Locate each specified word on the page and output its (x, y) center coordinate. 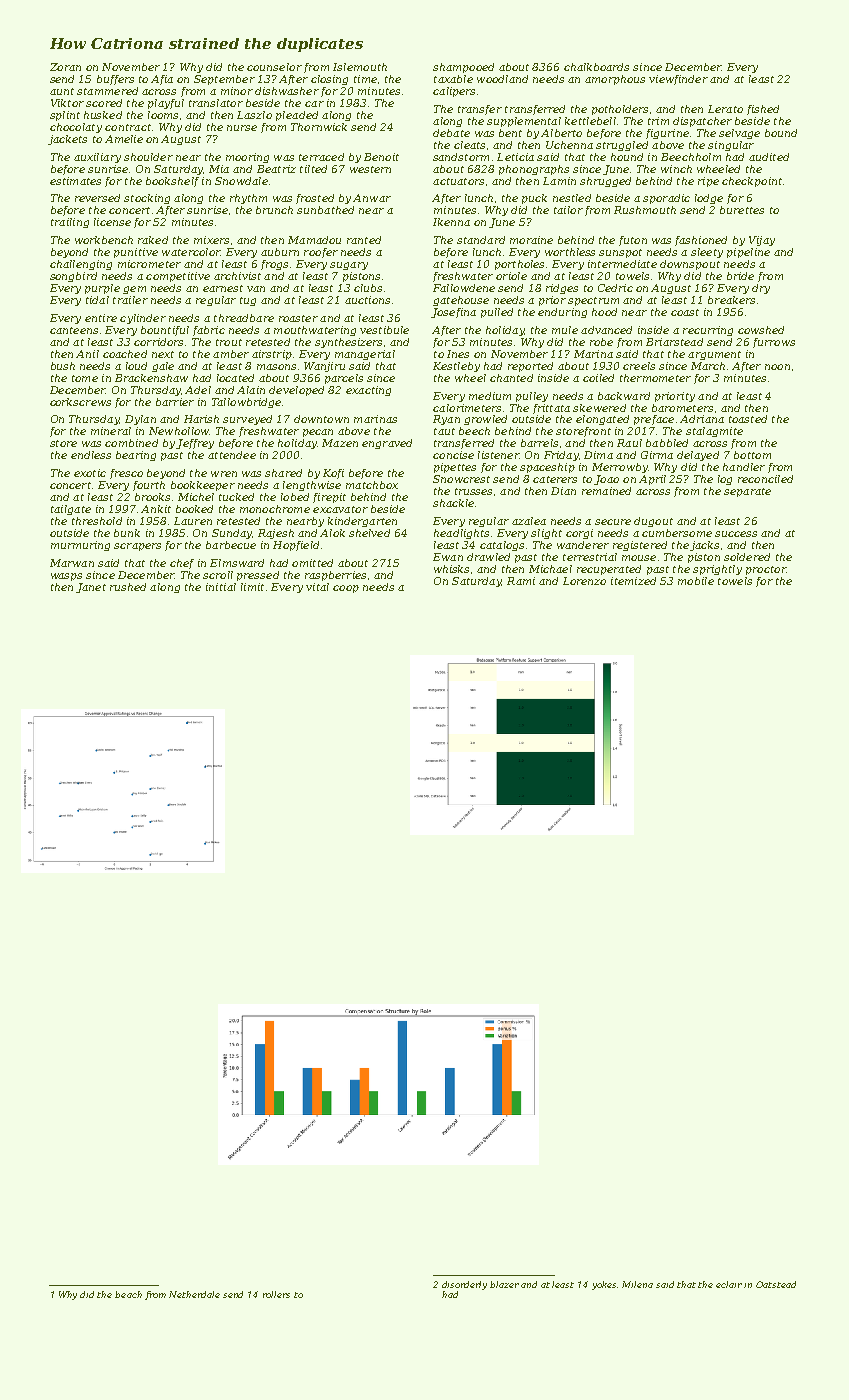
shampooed (463, 68)
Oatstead (776, 1284)
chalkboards (596, 67)
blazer (504, 1284)
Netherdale (194, 1294)
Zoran (65, 67)
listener (498, 455)
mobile (696, 581)
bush (63, 366)
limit (252, 587)
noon (777, 367)
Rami (521, 581)
